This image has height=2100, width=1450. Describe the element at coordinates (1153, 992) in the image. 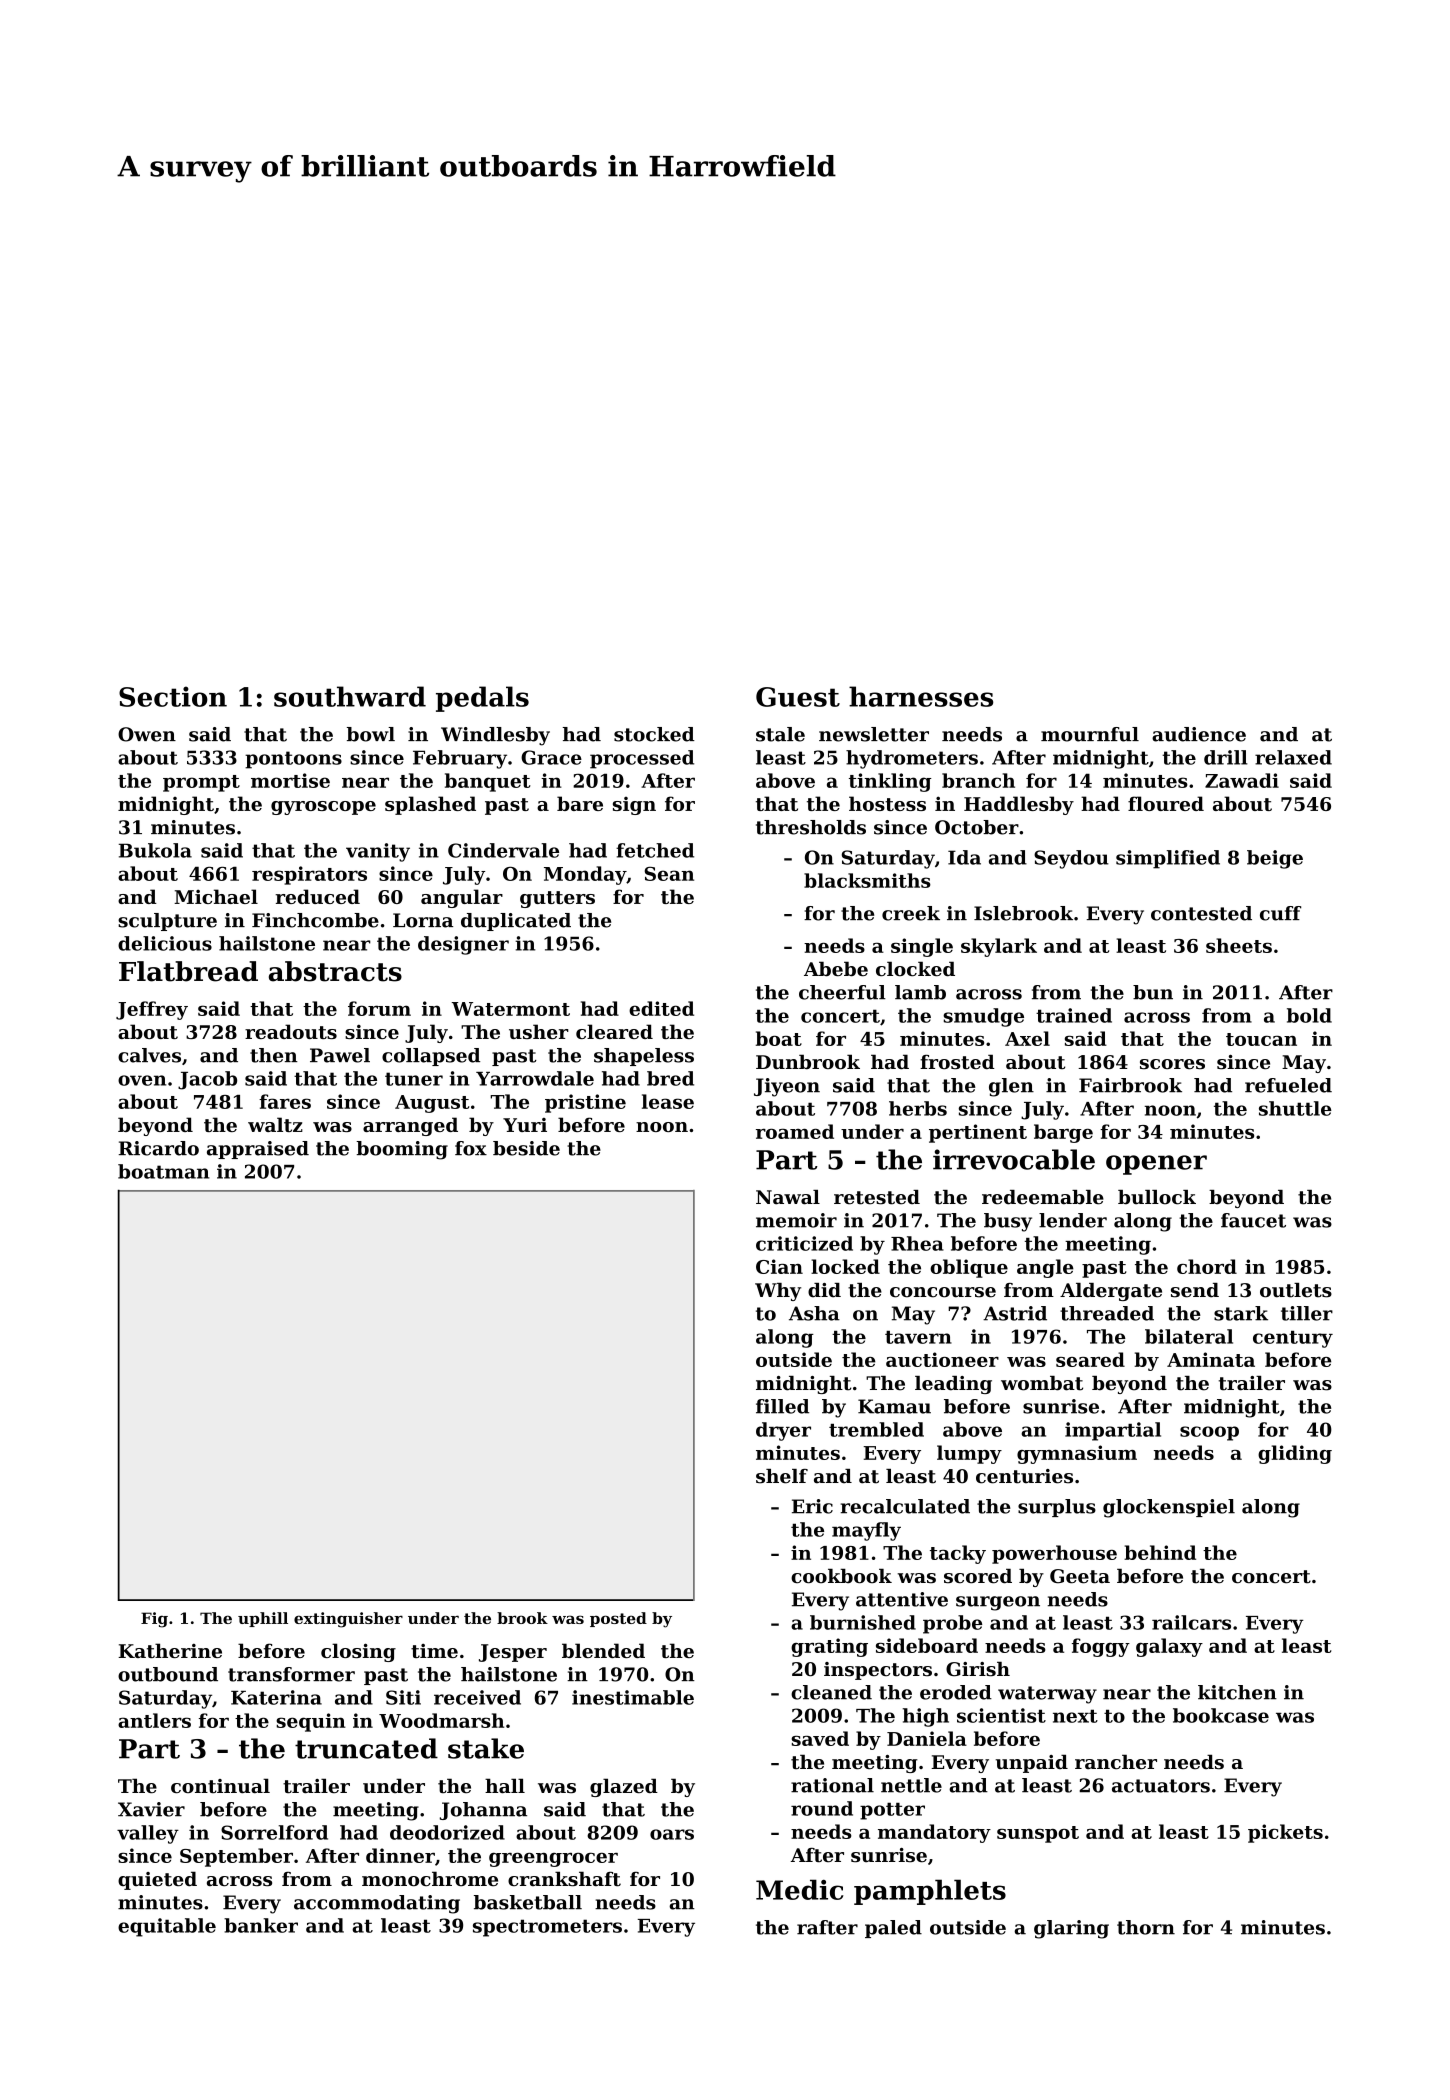

I see `bun` at that location.
